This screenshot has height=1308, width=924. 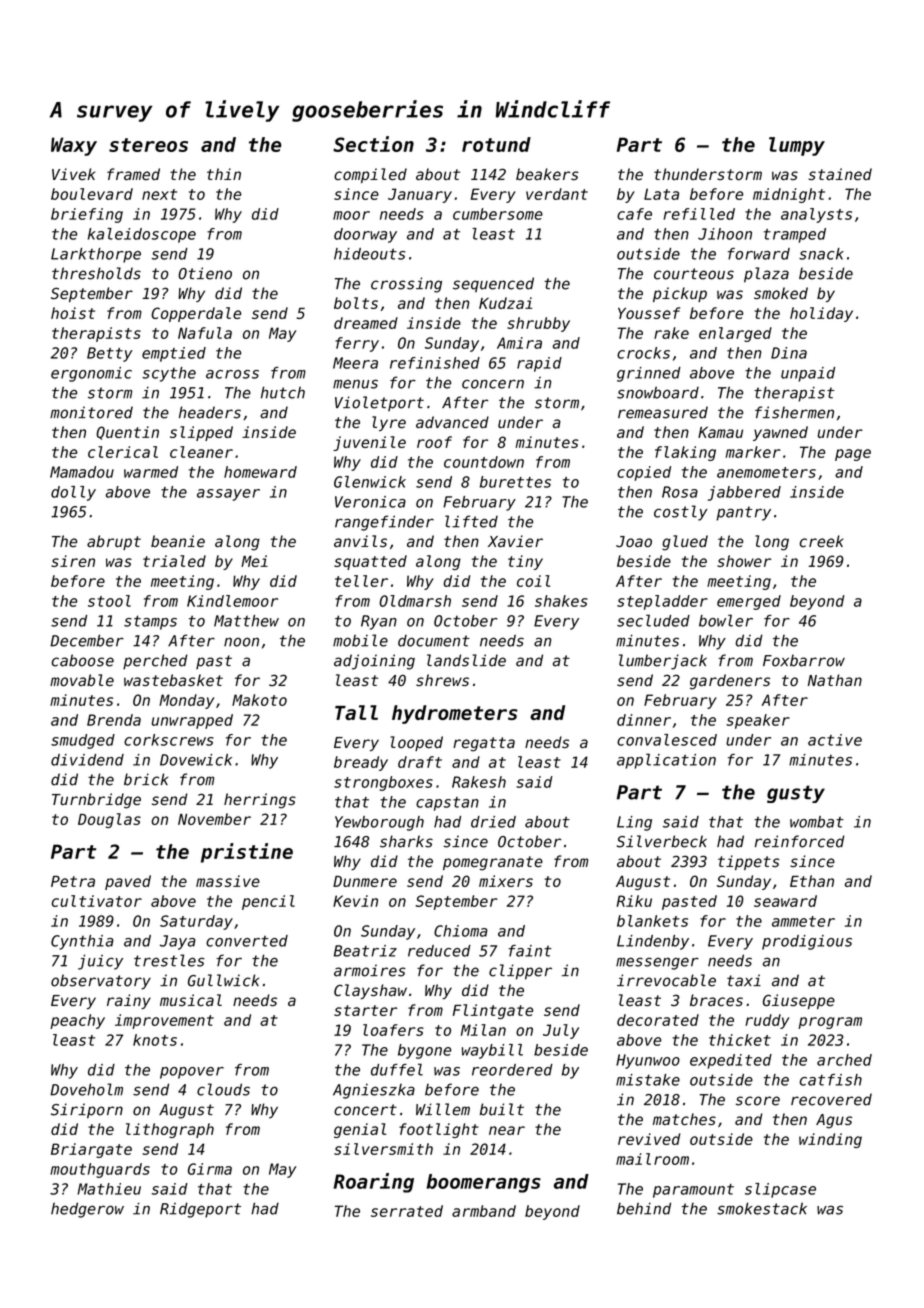 I want to click on ammeter, so click(x=803, y=921).
